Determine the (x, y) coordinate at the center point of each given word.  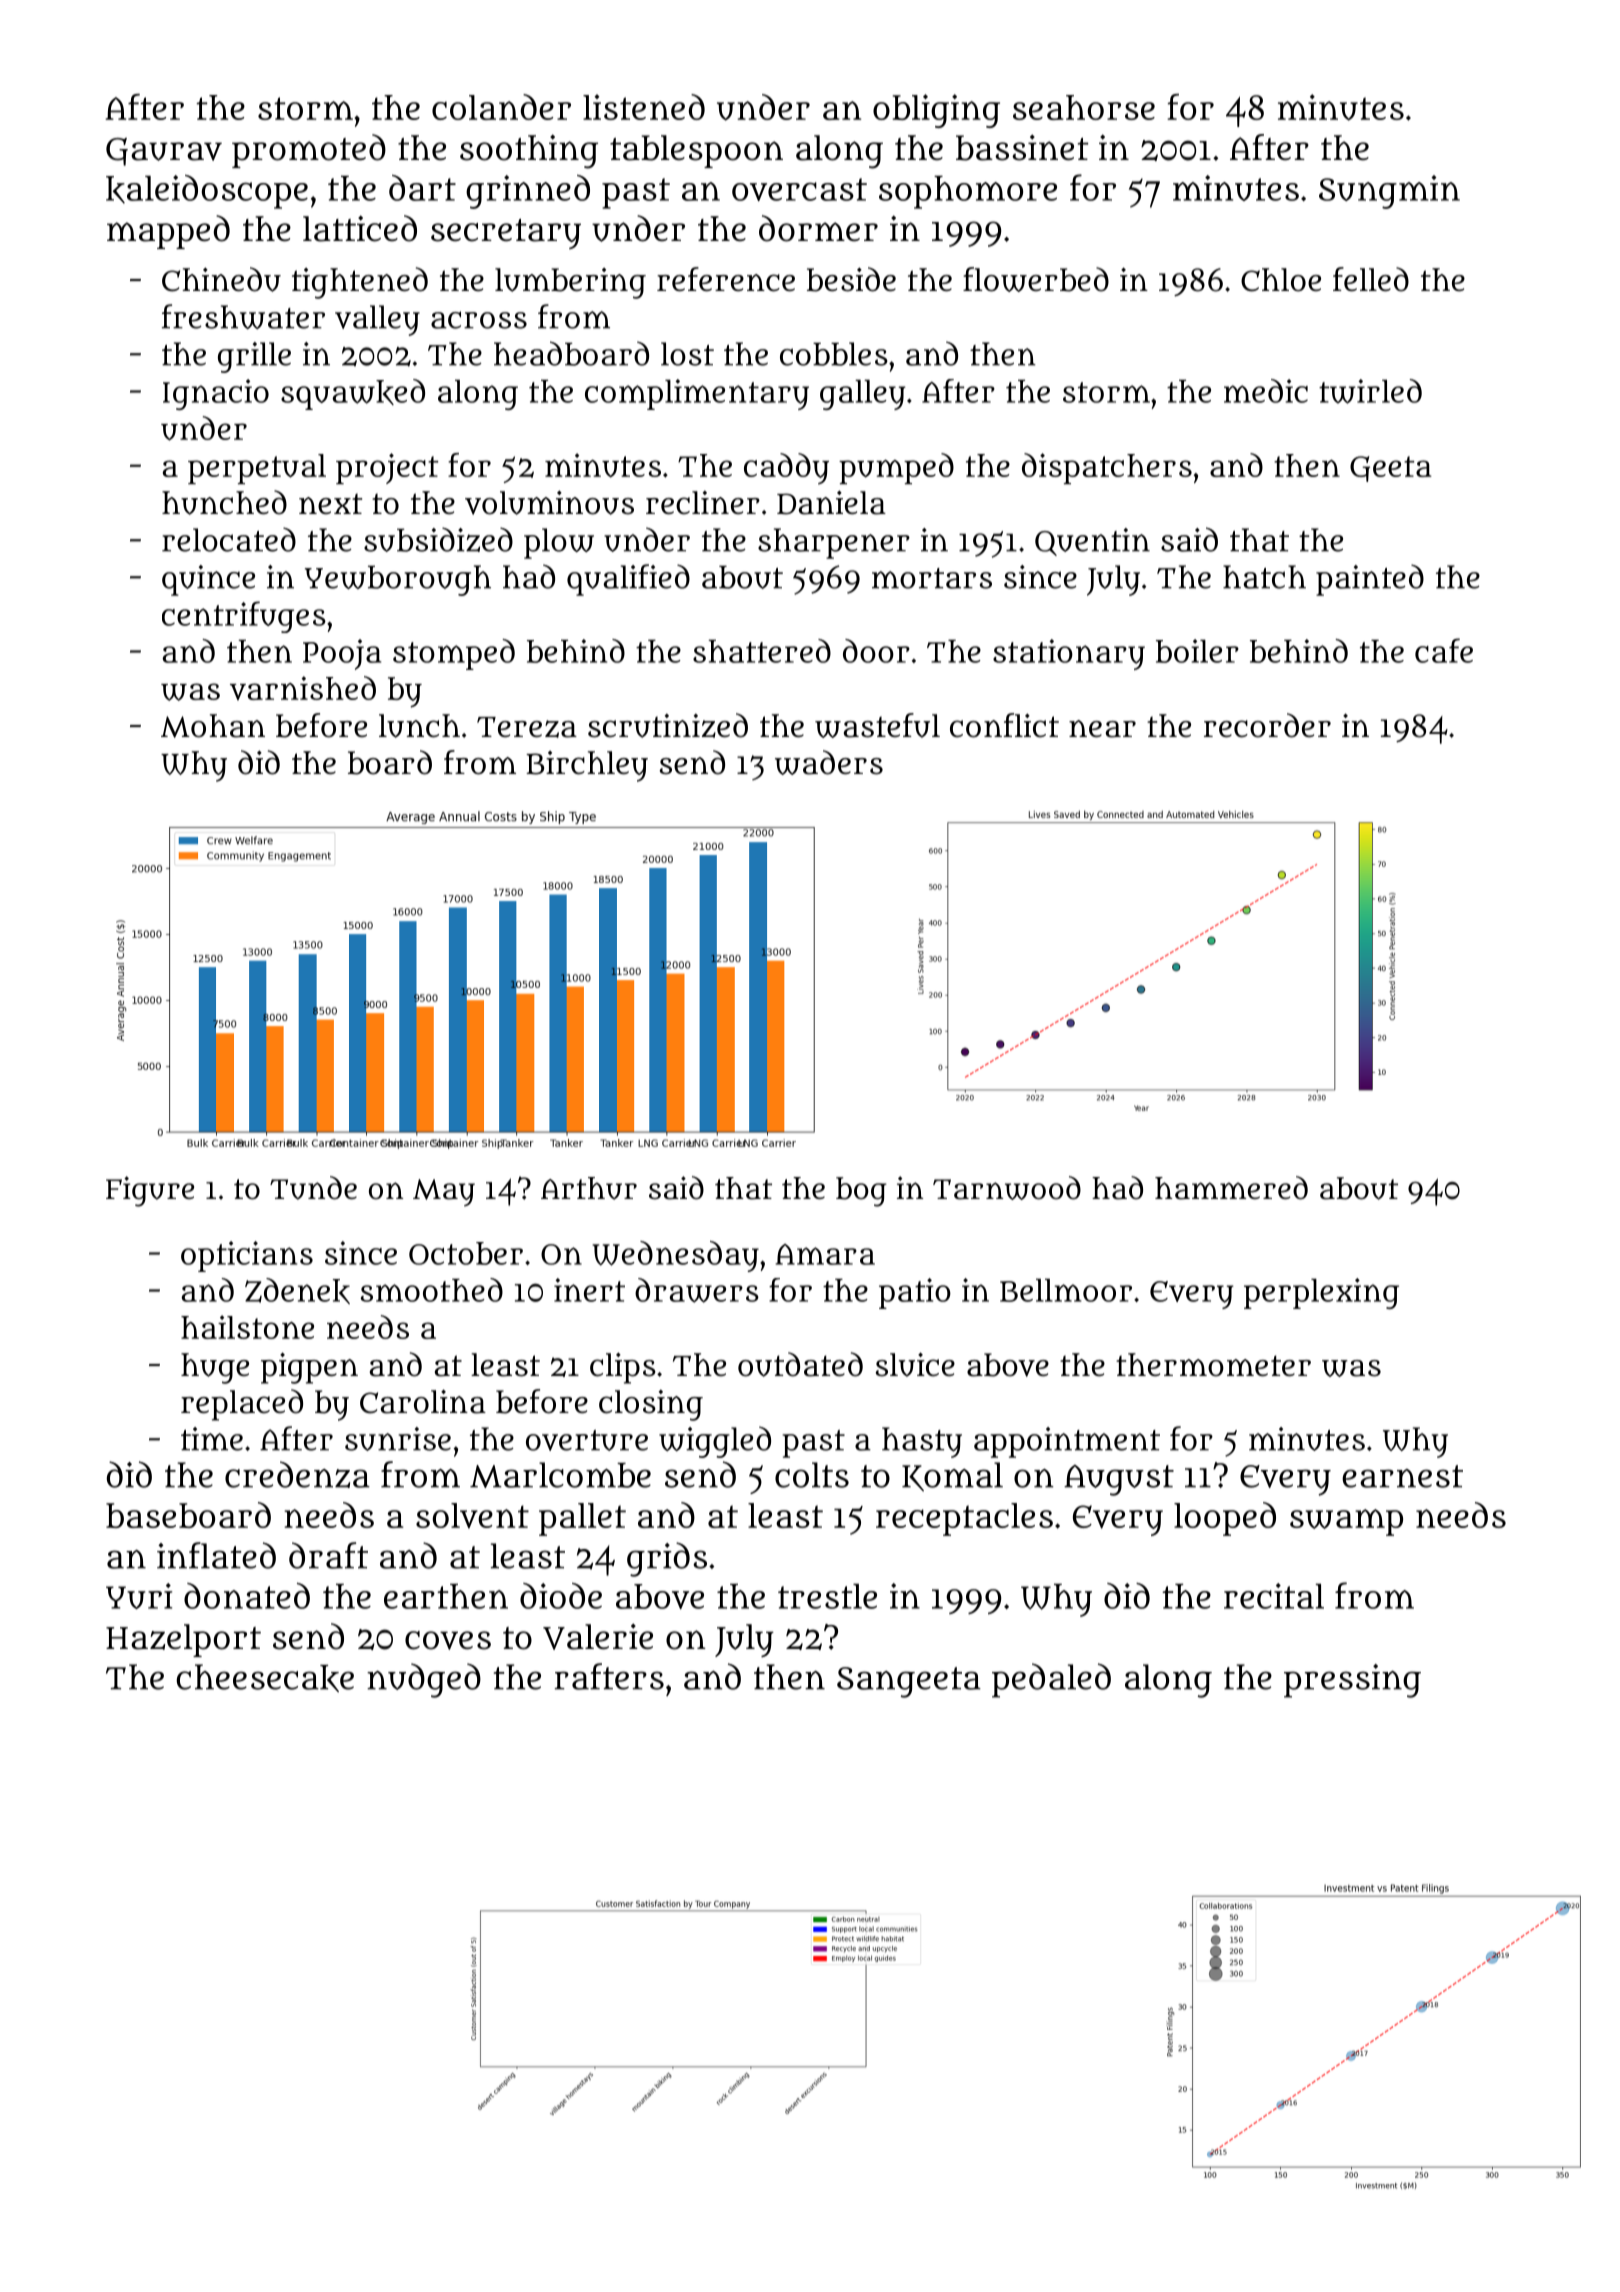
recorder (1267, 725)
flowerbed (1036, 279)
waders (829, 762)
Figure (150, 1191)
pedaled (1051, 1680)
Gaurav (164, 152)
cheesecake (265, 1678)
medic (1266, 391)
